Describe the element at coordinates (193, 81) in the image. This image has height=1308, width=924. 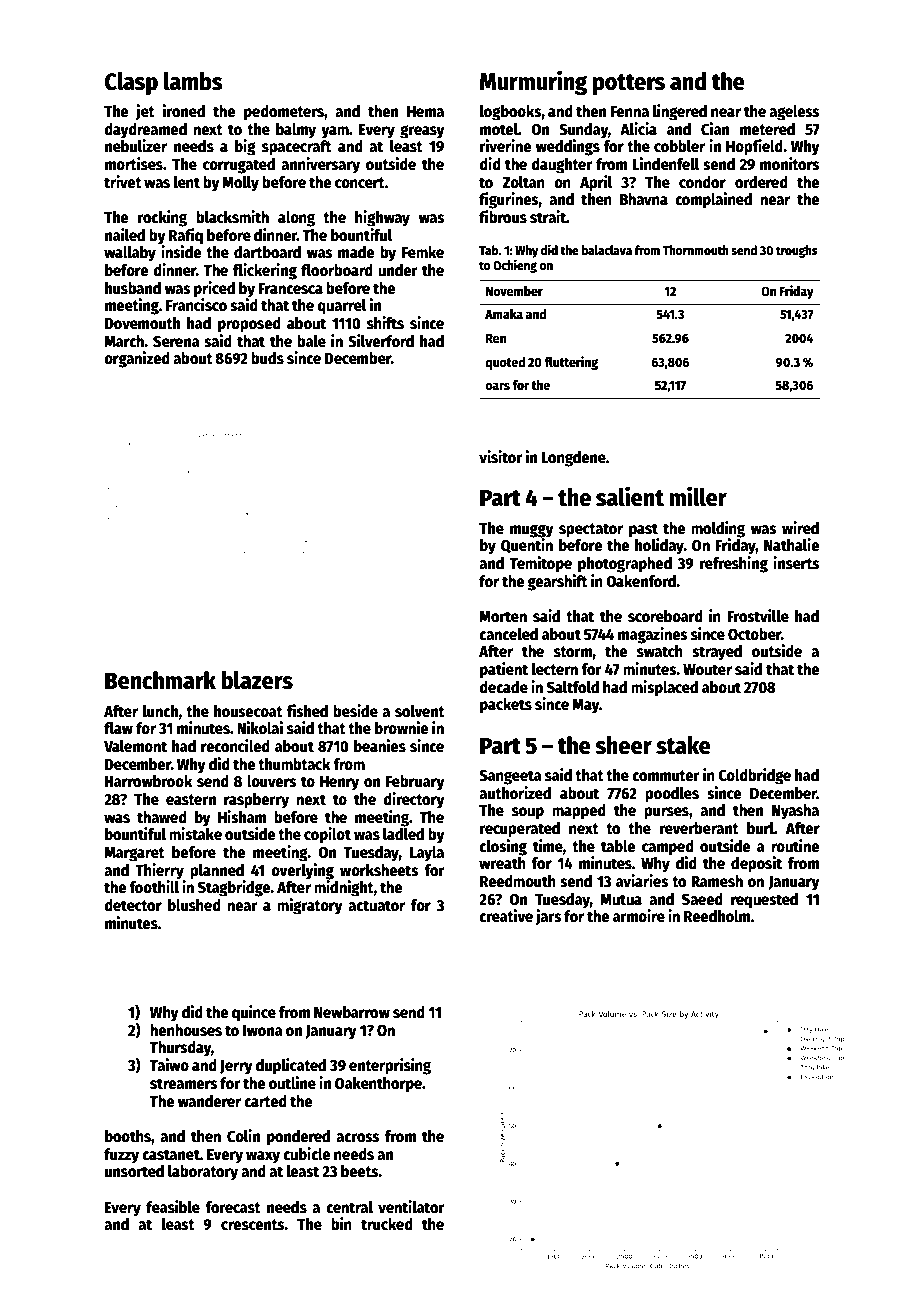
I see `lambs` at that location.
